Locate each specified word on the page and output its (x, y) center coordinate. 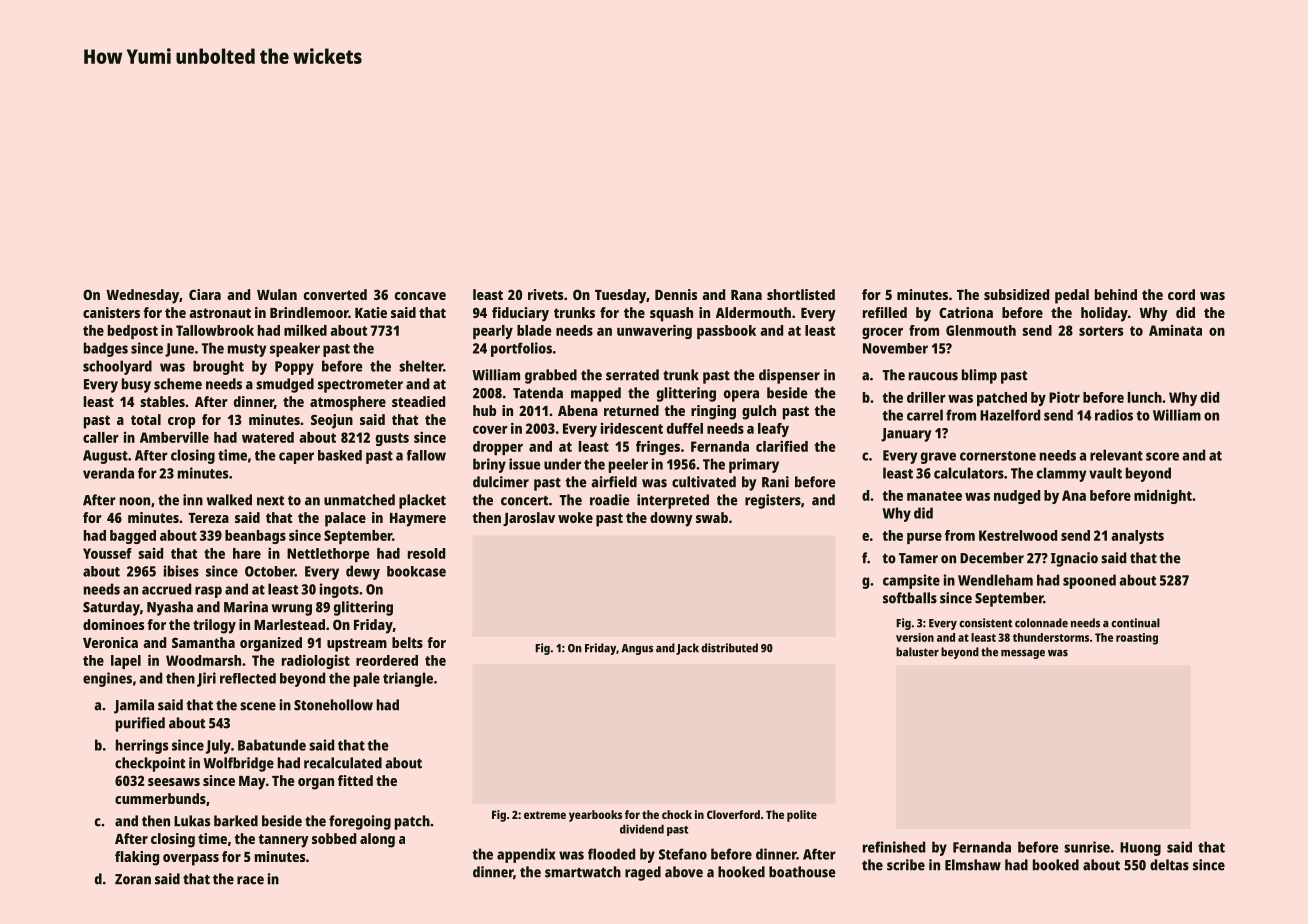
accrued (166, 589)
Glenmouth (981, 330)
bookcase (416, 571)
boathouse (802, 872)
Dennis (676, 294)
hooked (741, 872)
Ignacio (1074, 559)
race (250, 880)
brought (218, 367)
